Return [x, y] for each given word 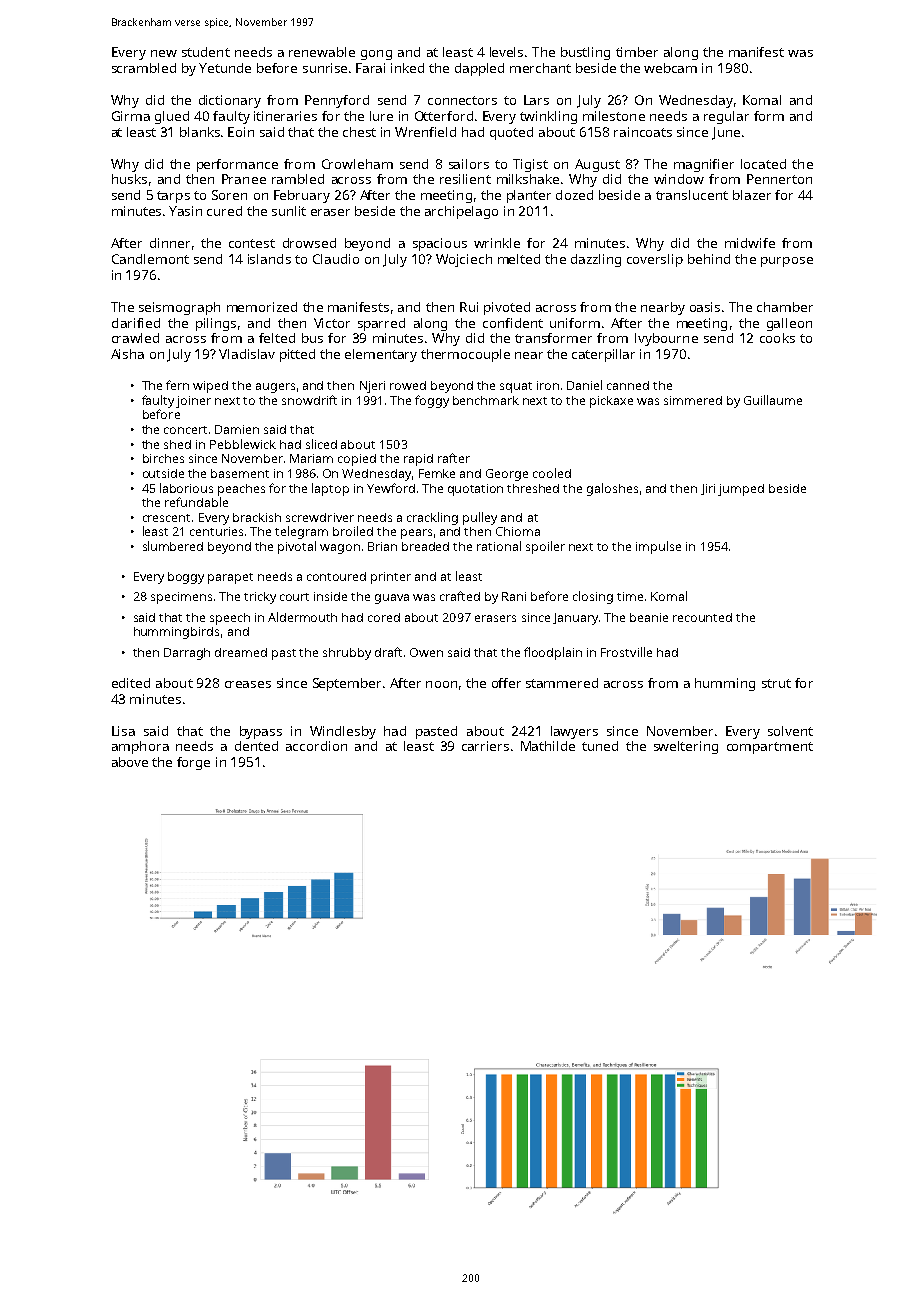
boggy [186, 578]
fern [177, 385]
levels [506, 52]
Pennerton [779, 179]
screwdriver [320, 517]
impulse [658, 547]
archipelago [461, 212]
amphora [140, 747]
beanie [649, 617]
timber [637, 52]
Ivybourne [666, 339]
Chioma [518, 531]
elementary [381, 355]
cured [224, 211]
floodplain [553, 653]
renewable [322, 52]
